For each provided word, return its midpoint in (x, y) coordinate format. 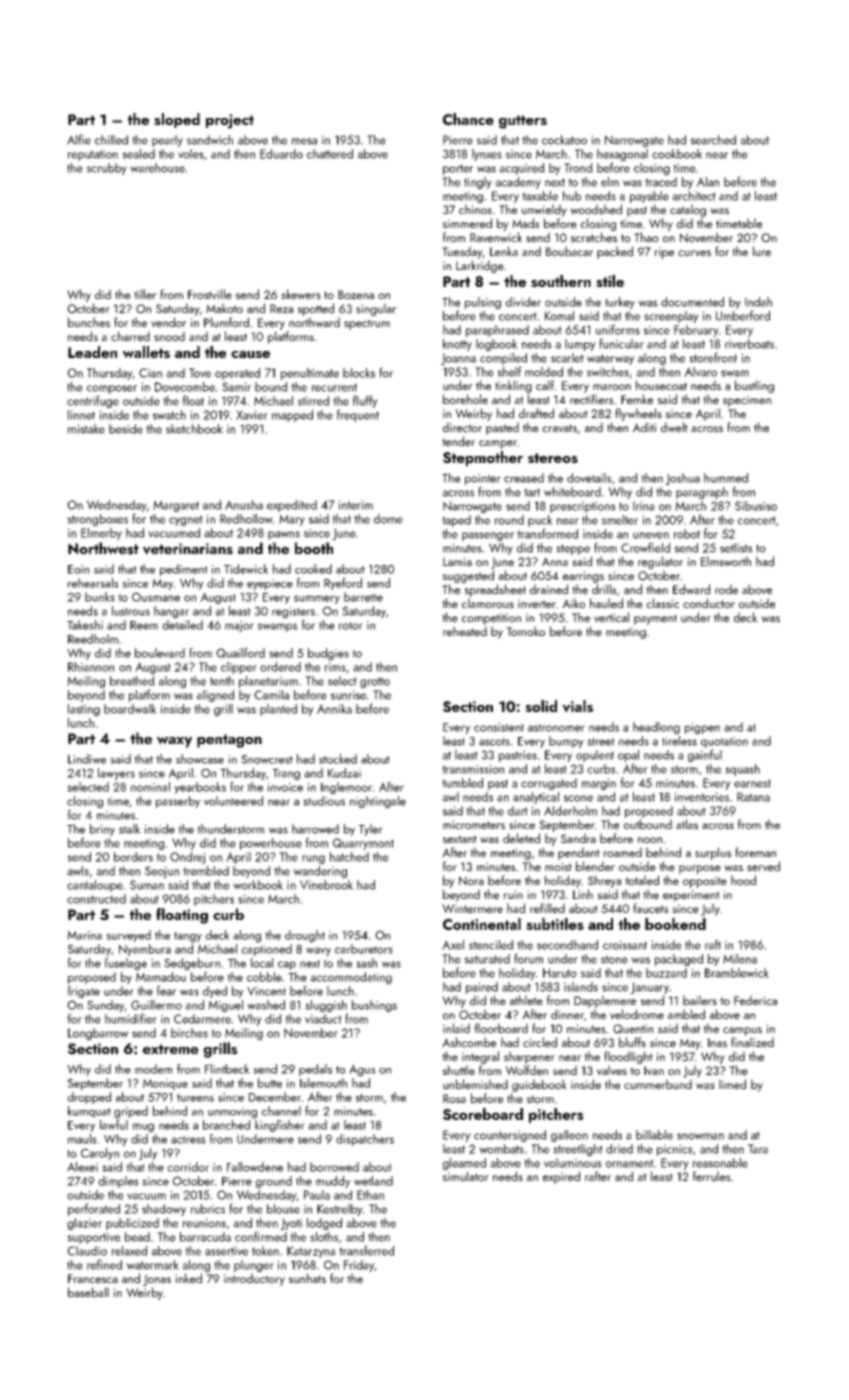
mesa (304, 141)
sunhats (307, 1278)
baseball (88, 1292)
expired (561, 1177)
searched (713, 140)
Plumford (226, 322)
